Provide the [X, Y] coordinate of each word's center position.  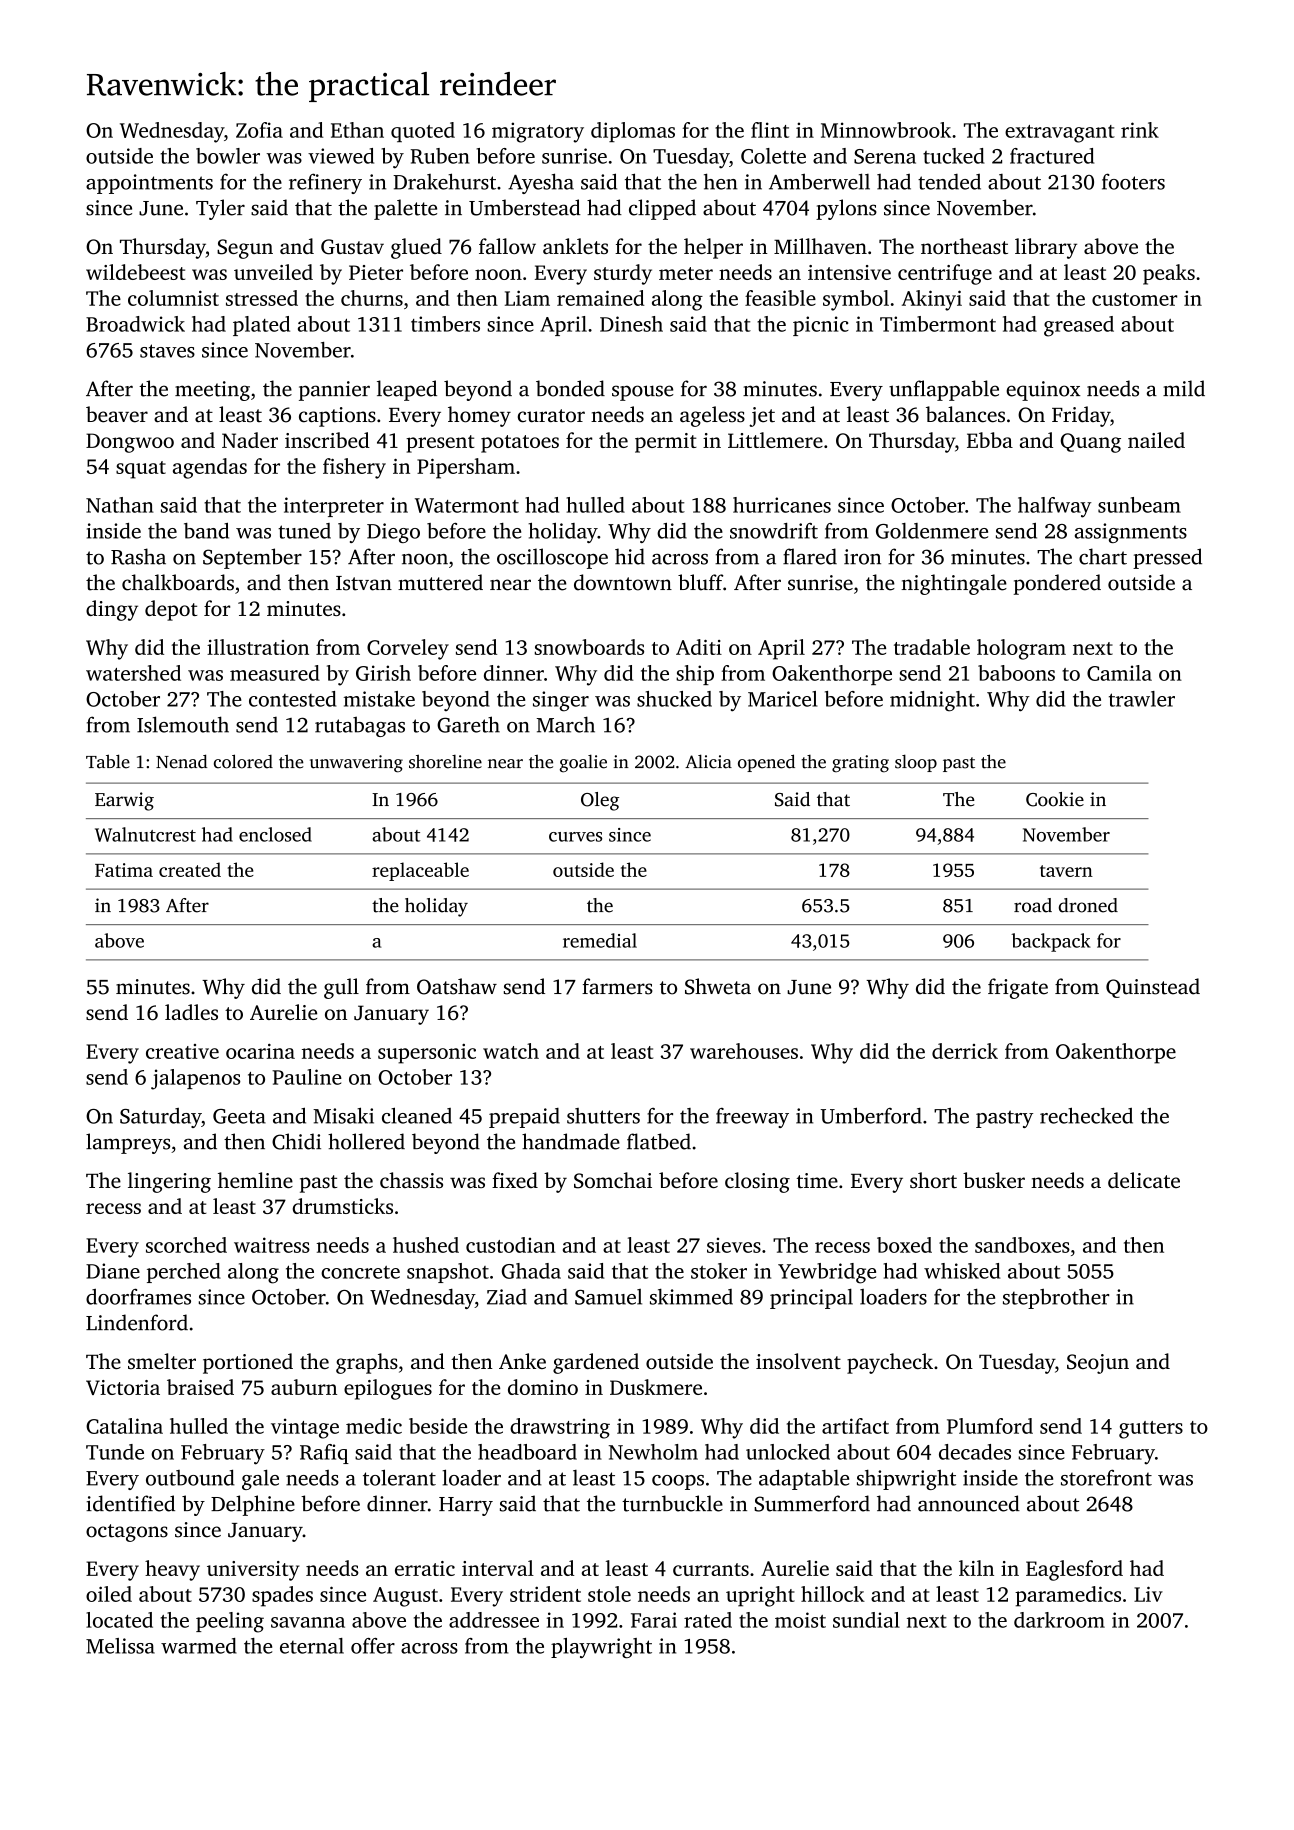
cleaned [417, 1115]
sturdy [623, 274]
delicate [1144, 1180]
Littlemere [775, 440]
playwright [601, 1648]
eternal [312, 1646]
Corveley [408, 649]
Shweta [718, 986]
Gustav [352, 247]
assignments [1131, 533]
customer [1134, 299]
